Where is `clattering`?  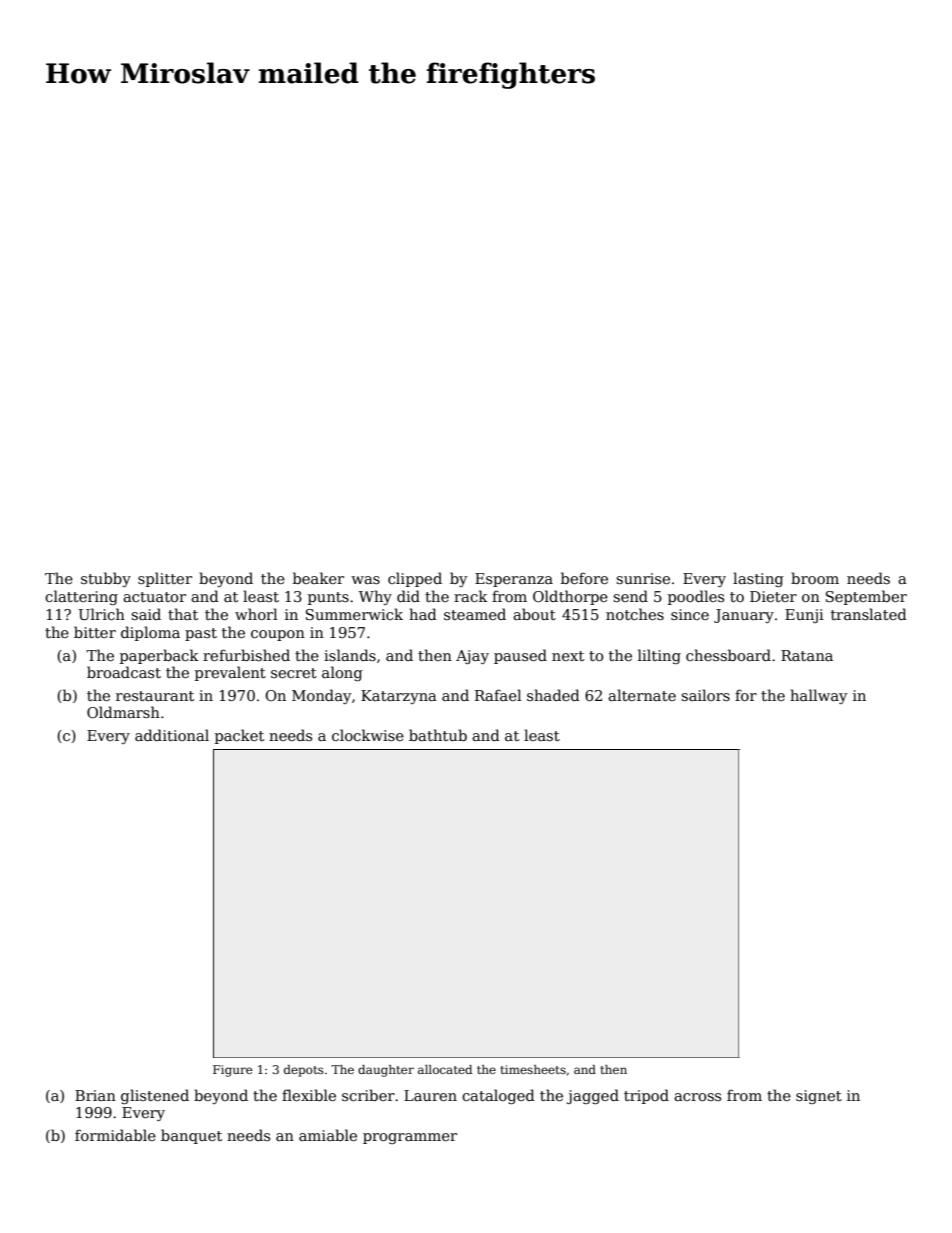
clattering is located at coordinates (81, 597).
